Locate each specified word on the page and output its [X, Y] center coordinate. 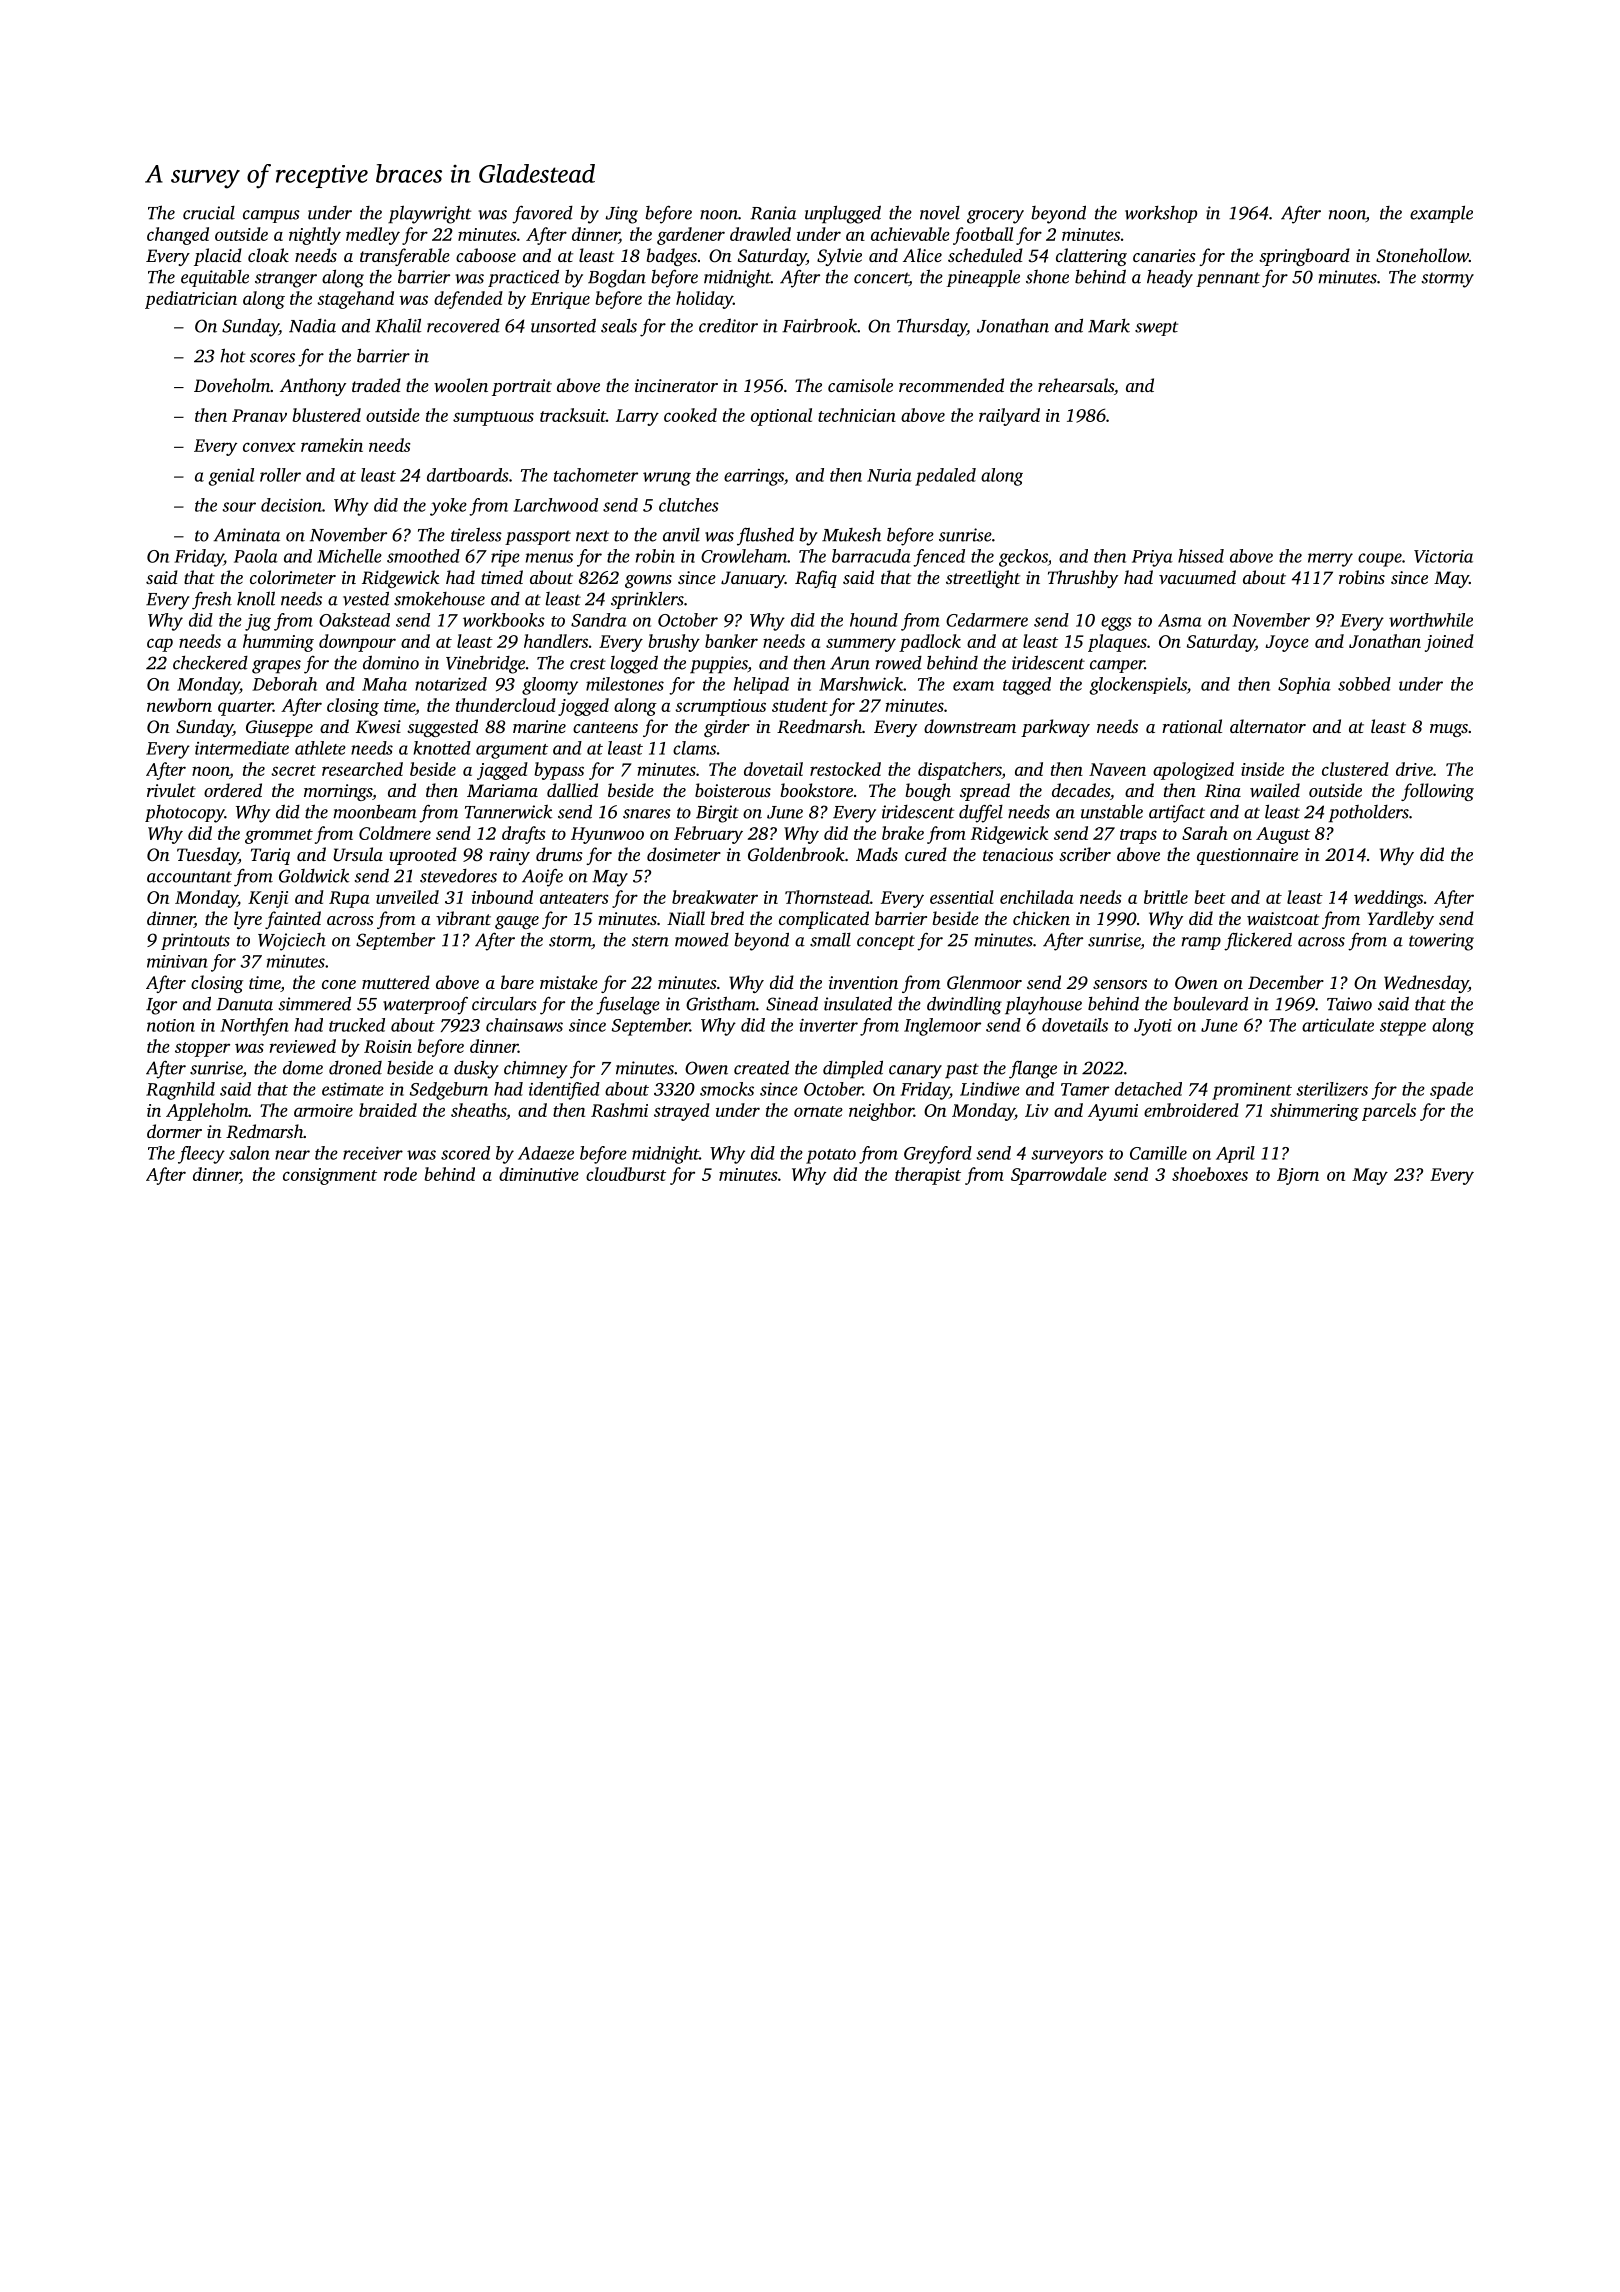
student [800, 705]
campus [271, 216]
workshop [1161, 214]
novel [940, 213]
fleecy [201, 1155]
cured [926, 854]
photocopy [185, 814]
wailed [1275, 790]
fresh [212, 601]
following [1437, 792]
